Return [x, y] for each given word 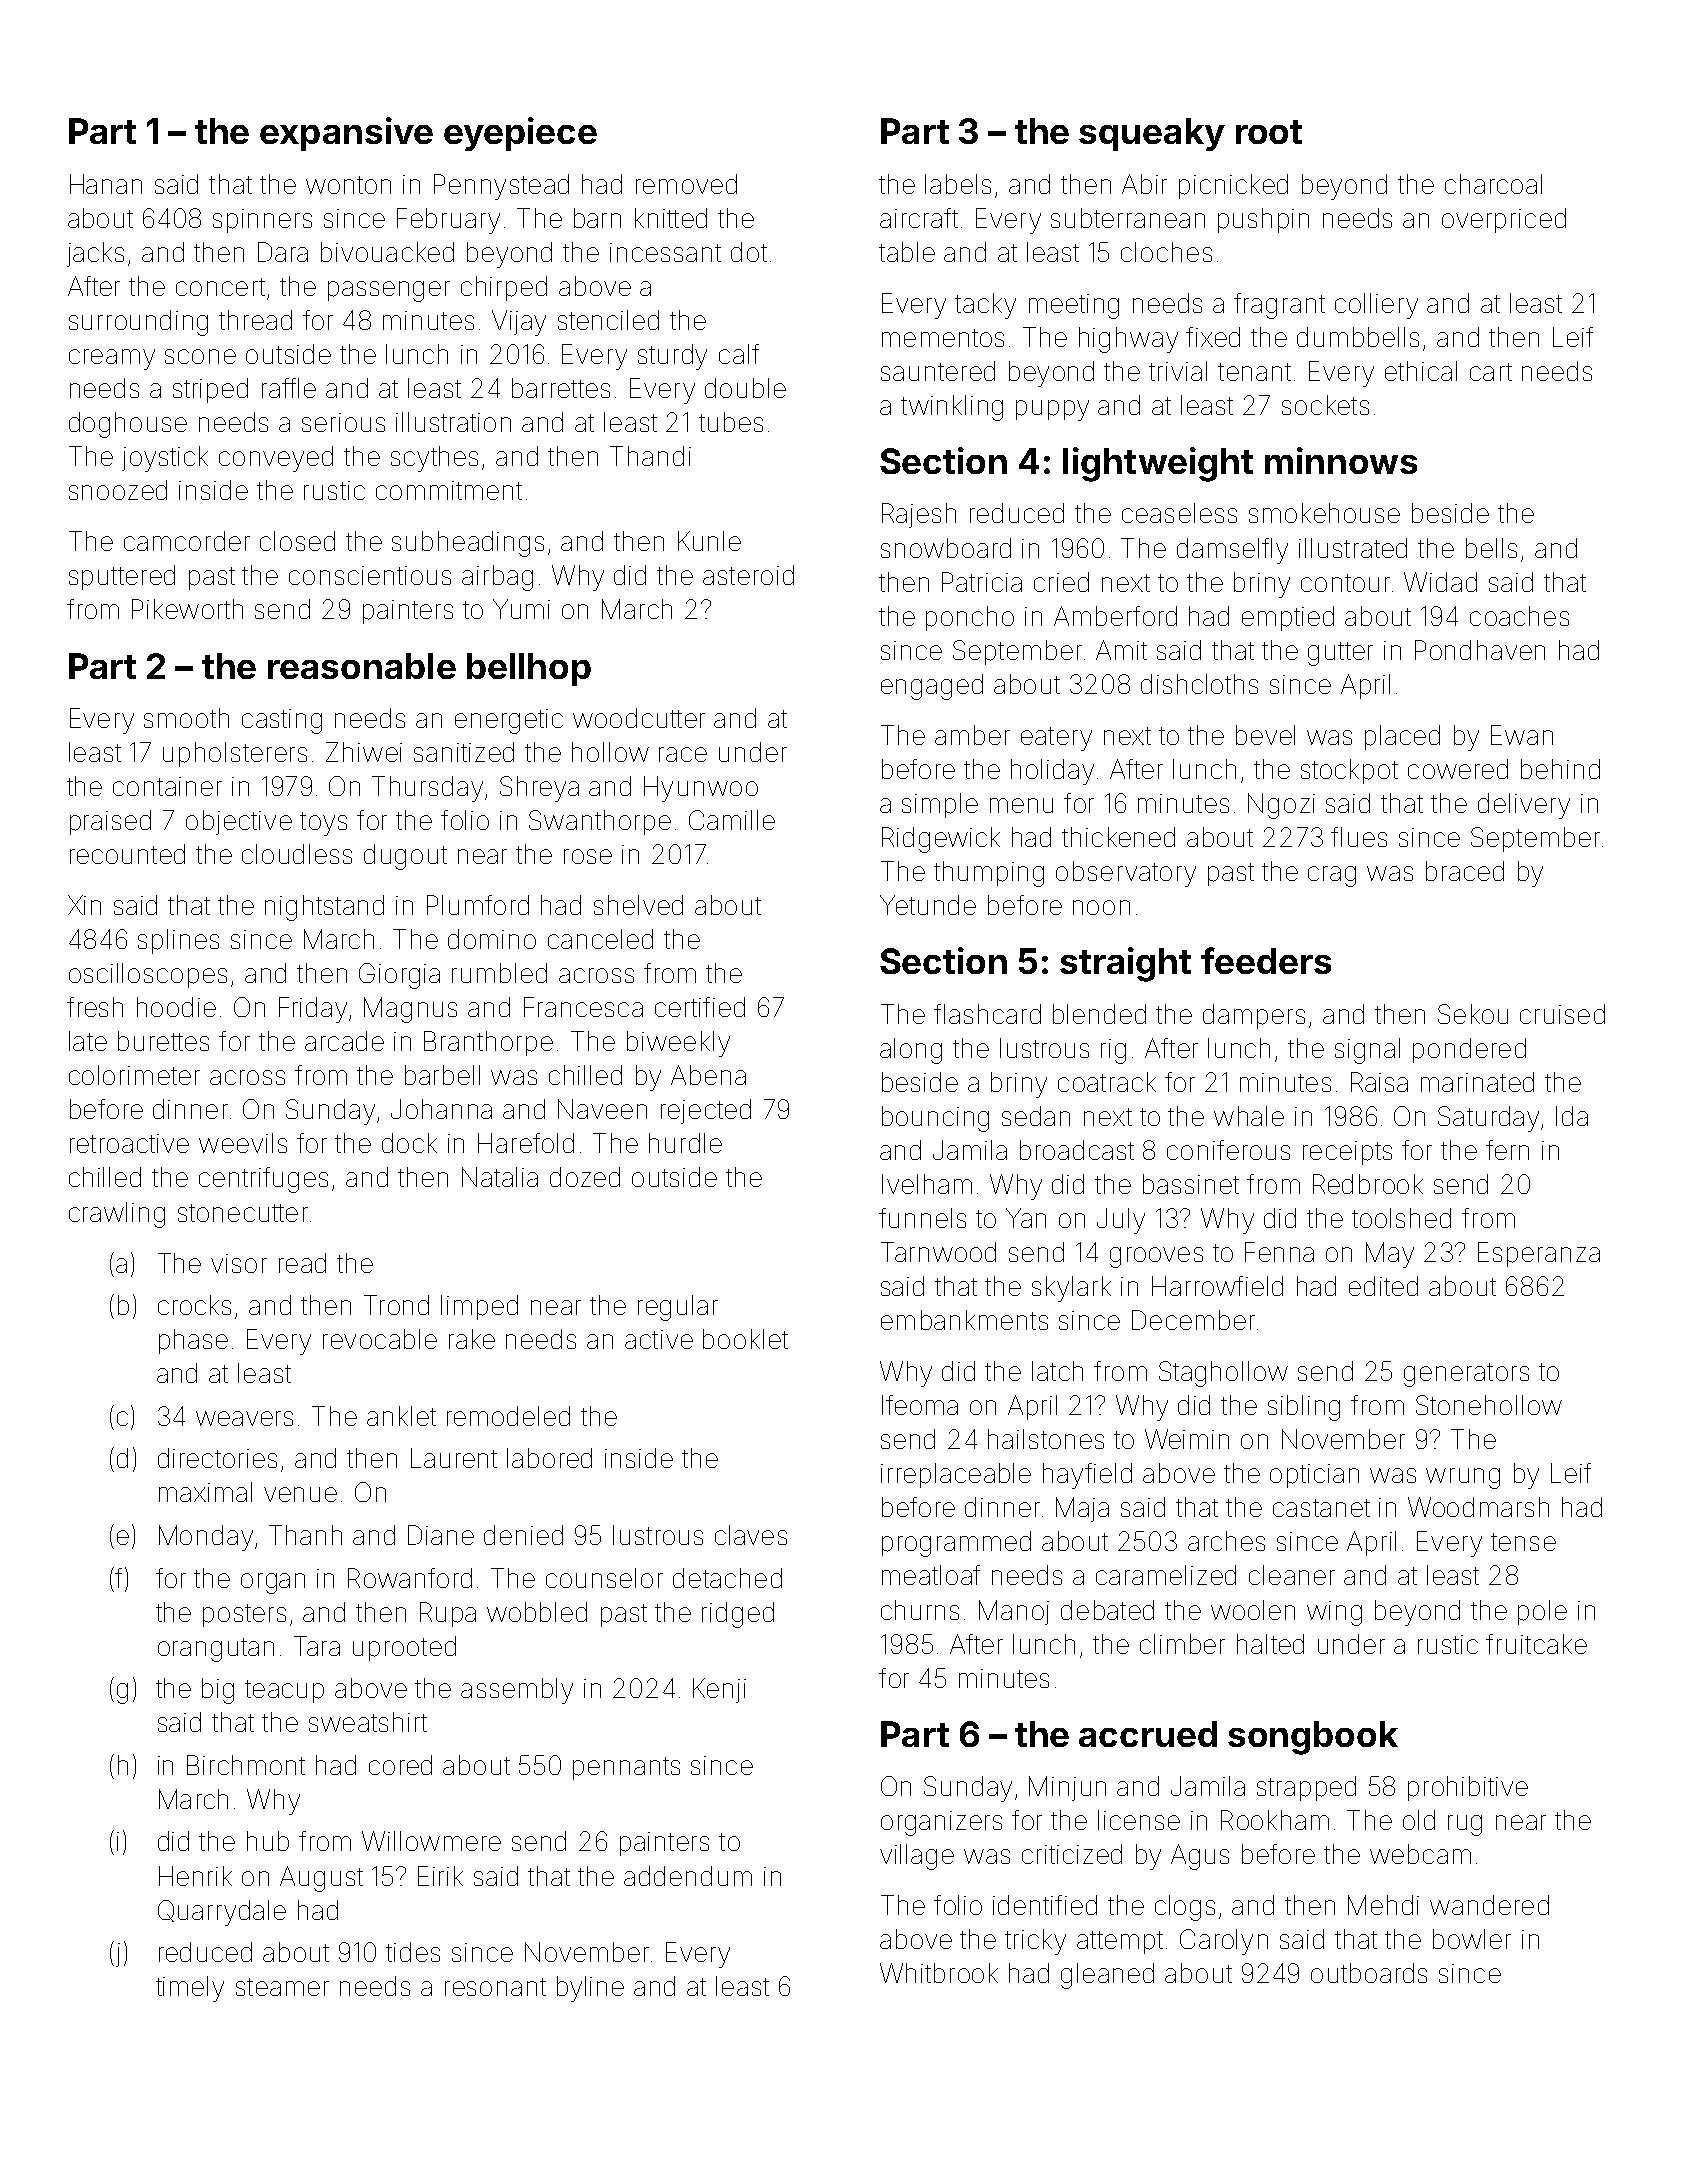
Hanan [106, 184]
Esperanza [1539, 1254]
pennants [626, 1768]
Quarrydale [222, 1913]
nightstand [324, 908]
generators [1466, 1375]
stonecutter [243, 1213]
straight [1125, 964]
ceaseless [1179, 513]
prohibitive [1468, 1788]
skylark [1071, 1289]
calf [739, 354]
